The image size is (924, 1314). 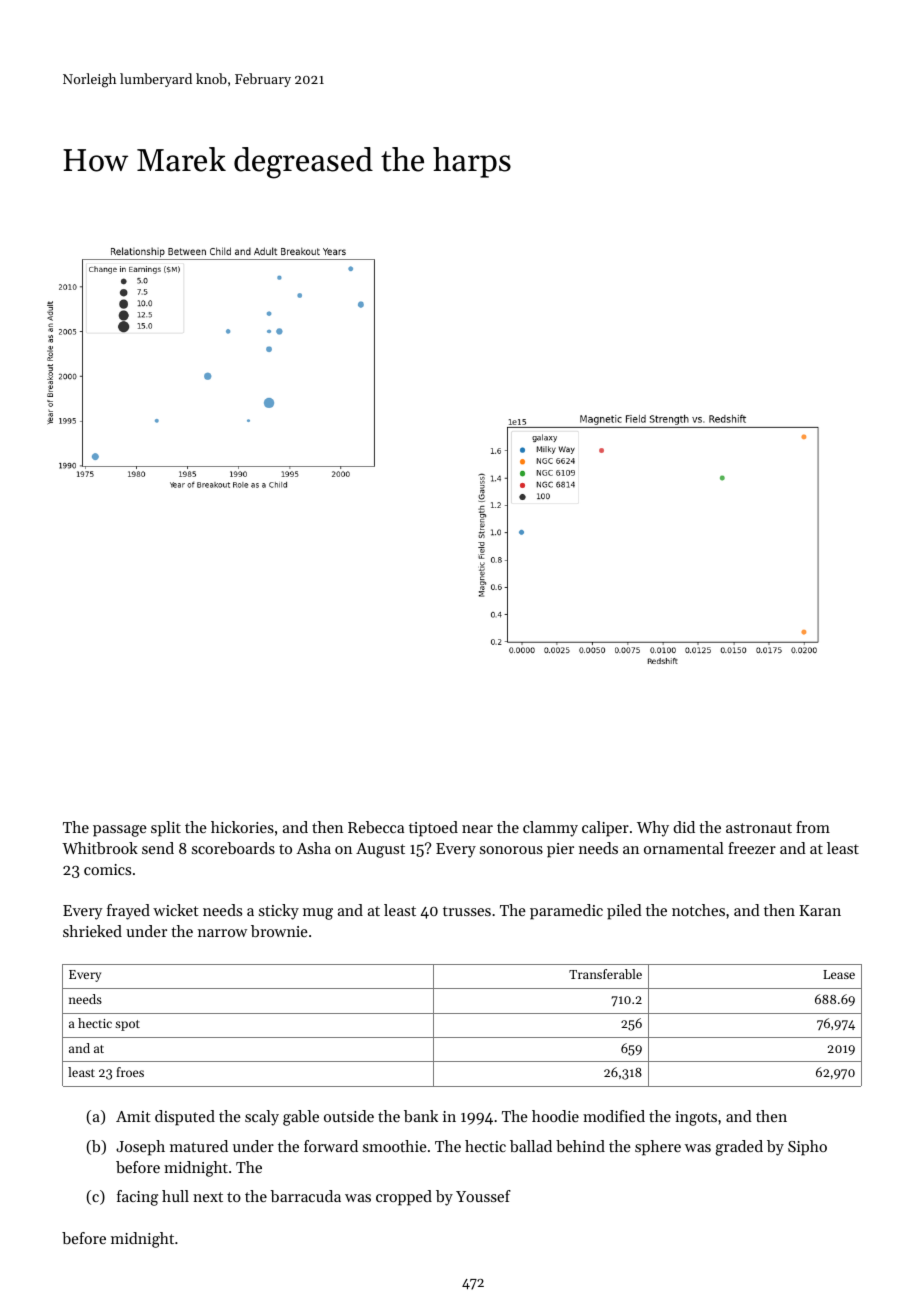 I want to click on Sipho, so click(x=807, y=1148).
